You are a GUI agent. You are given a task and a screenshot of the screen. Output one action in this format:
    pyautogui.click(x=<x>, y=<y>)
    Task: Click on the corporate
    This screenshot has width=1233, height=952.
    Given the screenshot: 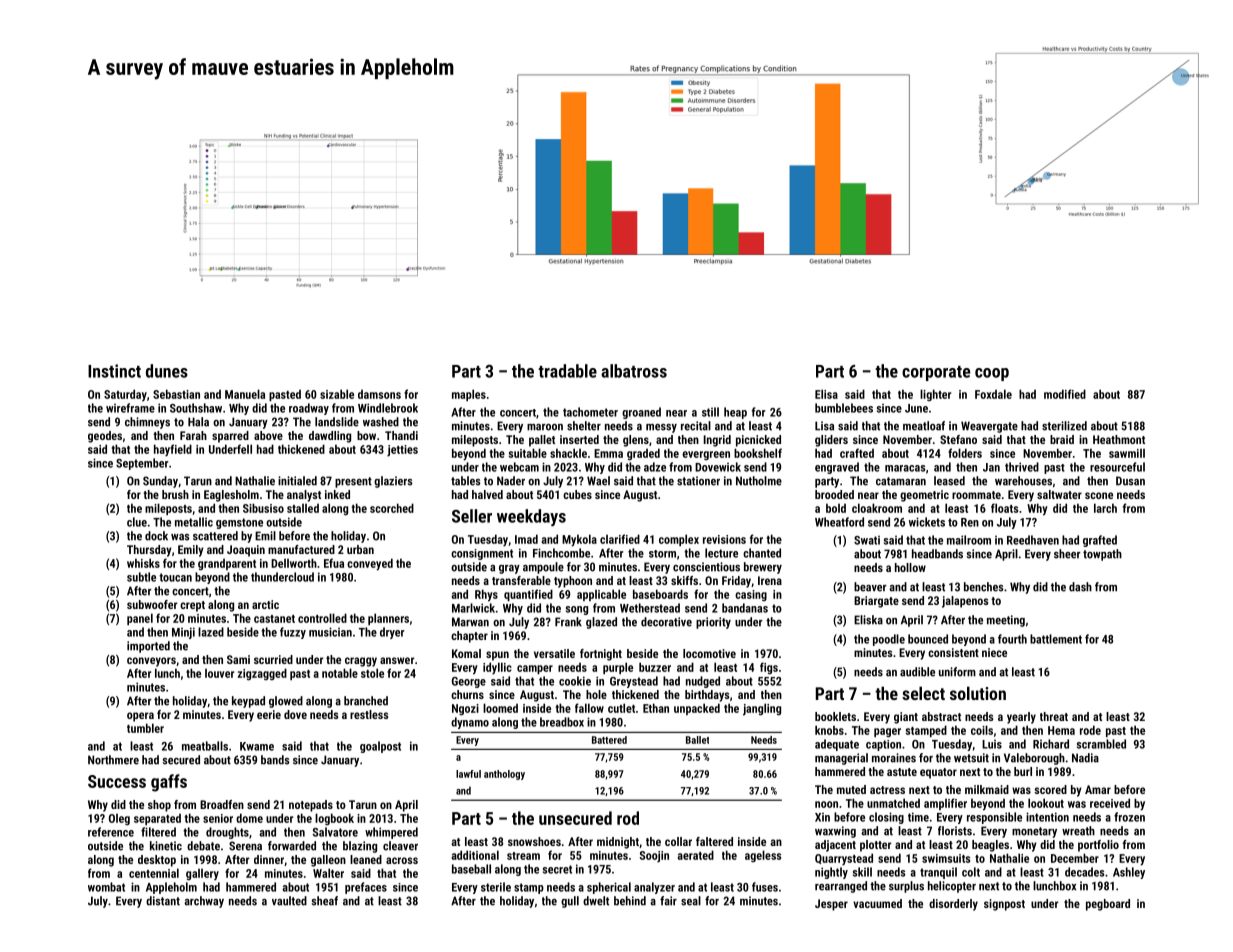 What is the action you would take?
    pyautogui.click(x=936, y=373)
